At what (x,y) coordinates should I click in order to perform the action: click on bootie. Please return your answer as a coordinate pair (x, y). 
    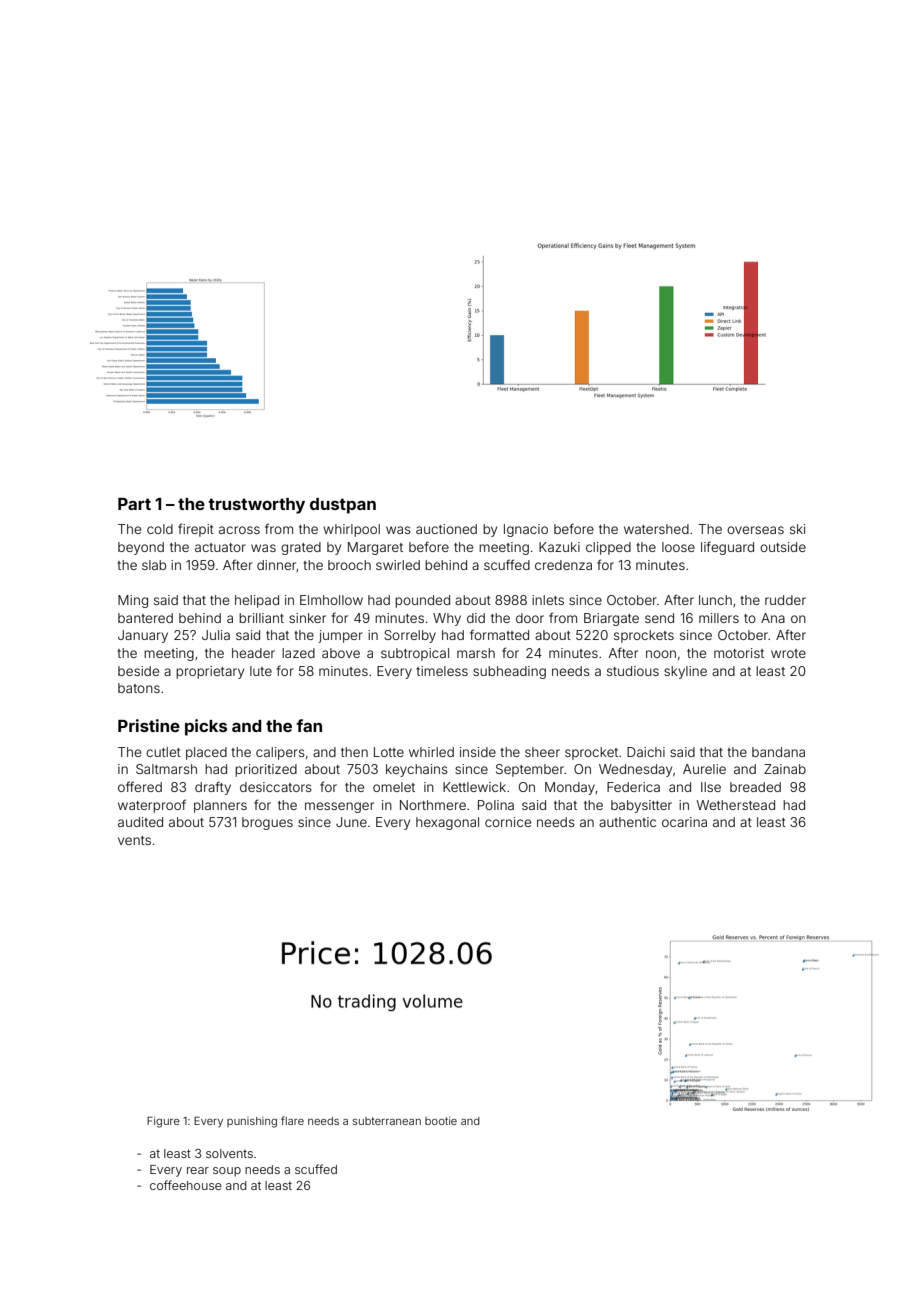
    Looking at the image, I should click on (441, 1121).
